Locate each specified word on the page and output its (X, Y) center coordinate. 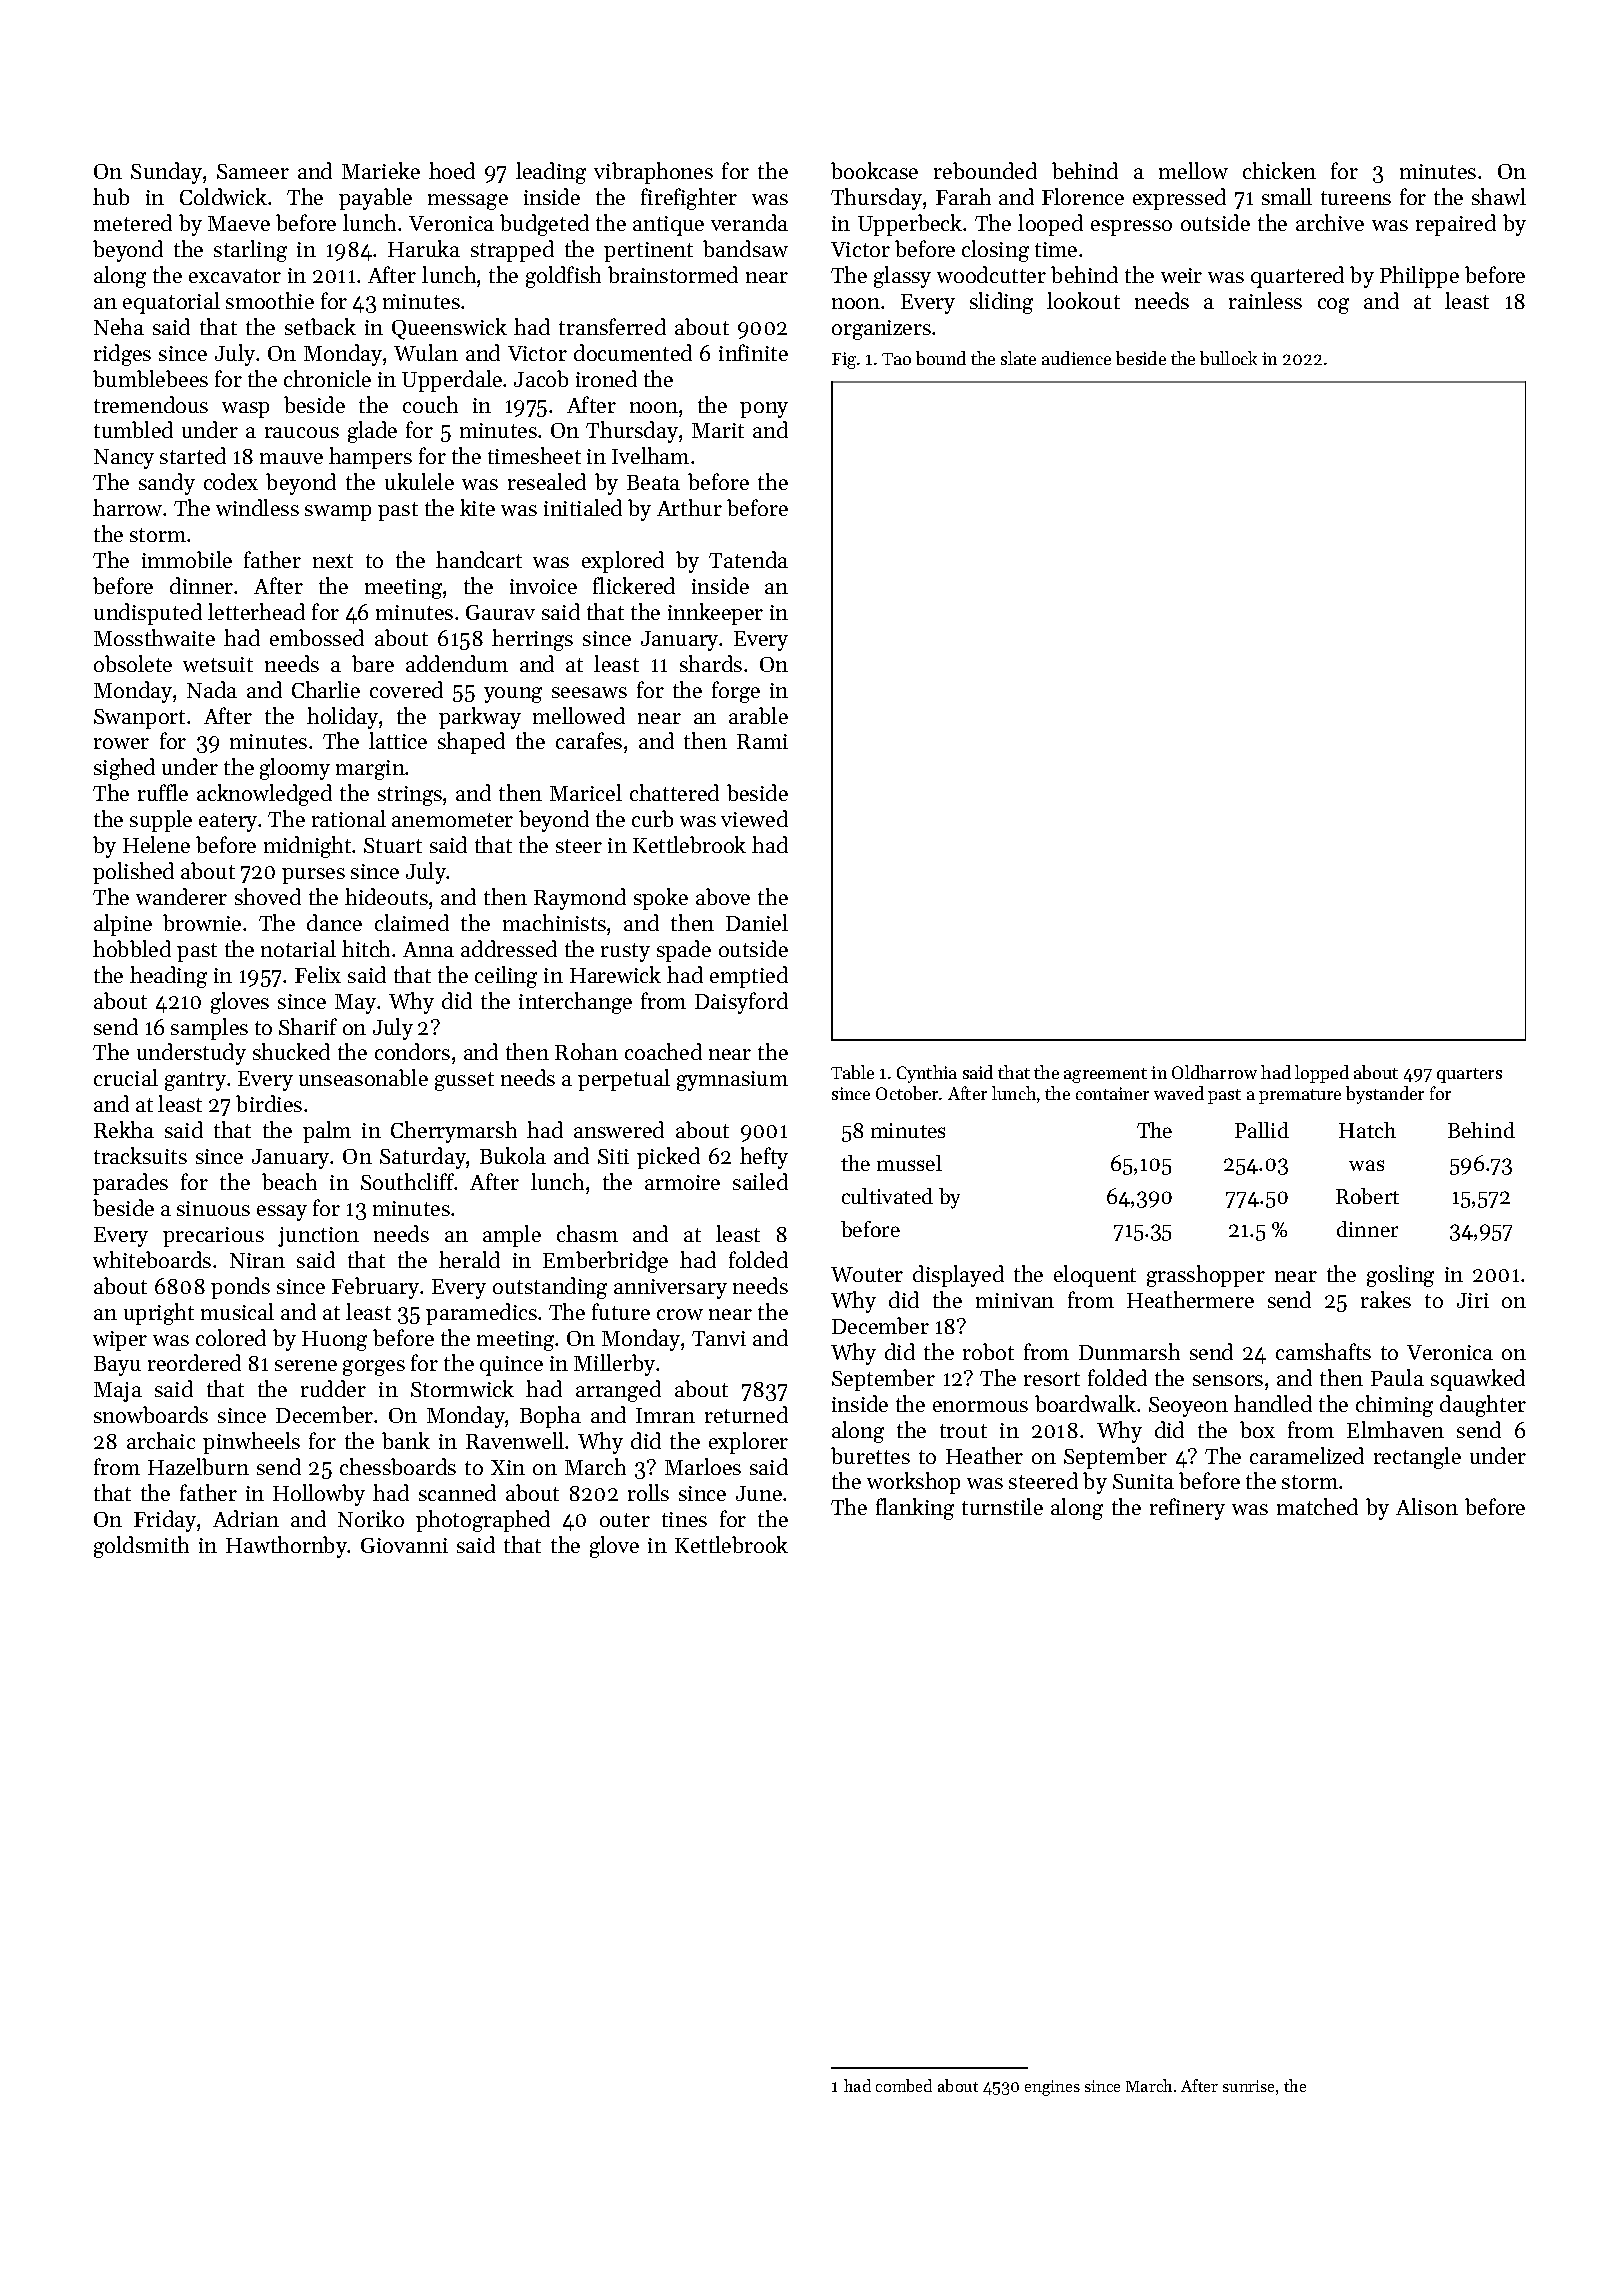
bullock (1228, 358)
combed (904, 2085)
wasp (245, 410)
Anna (428, 949)
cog (1333, 306)
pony (764, 410)
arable (758, 715)
